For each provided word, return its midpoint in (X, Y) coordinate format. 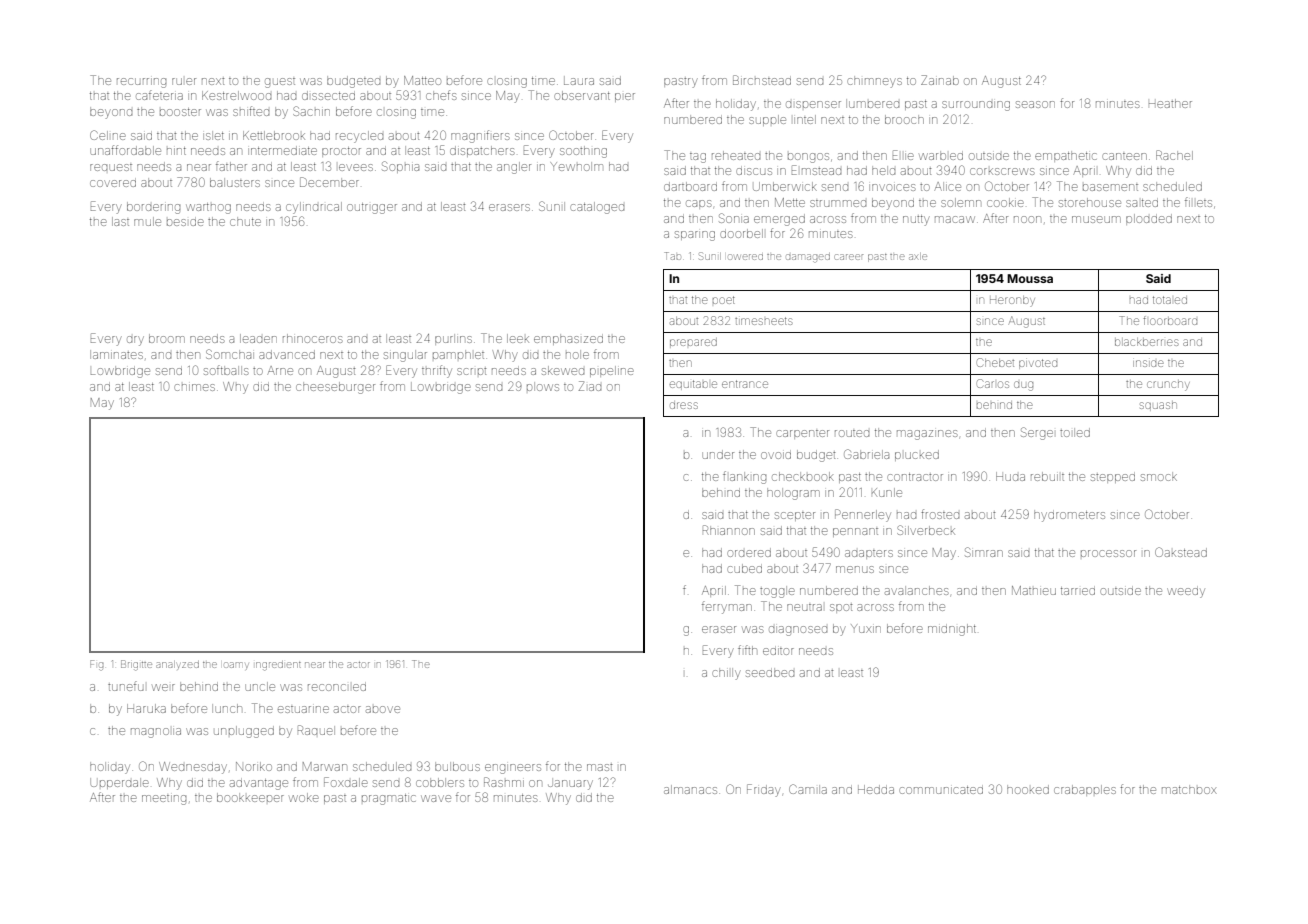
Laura (579, 80)
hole (577, 354)
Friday (764, 790)
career (848, 257)
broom (167, 338)
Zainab (940, 80)
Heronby (1012, 301)
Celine (108, 135)
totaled (1170, 300)
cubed (744, 568)
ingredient (278, 666)
